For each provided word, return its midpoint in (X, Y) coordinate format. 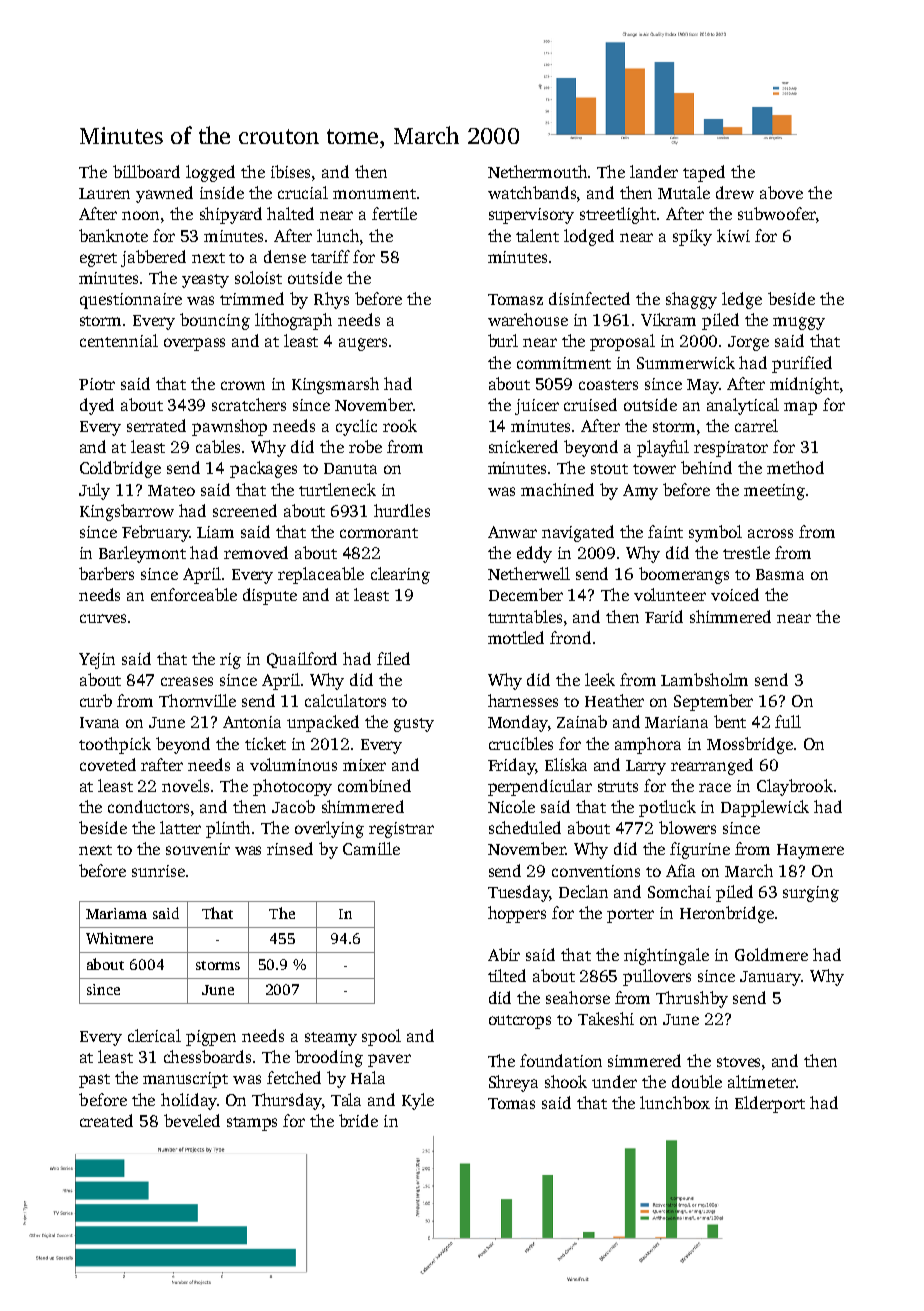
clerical (154, 1035)
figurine (700, 850)
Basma (780, 574)
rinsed (290, 848)
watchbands (532, 192)
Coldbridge (120, 469)
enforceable (194, 594)
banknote (113, 235)
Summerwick (686, 362)
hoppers (517, 914)
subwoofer (776, 213)
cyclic (356, 427)
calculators (345, 700)
